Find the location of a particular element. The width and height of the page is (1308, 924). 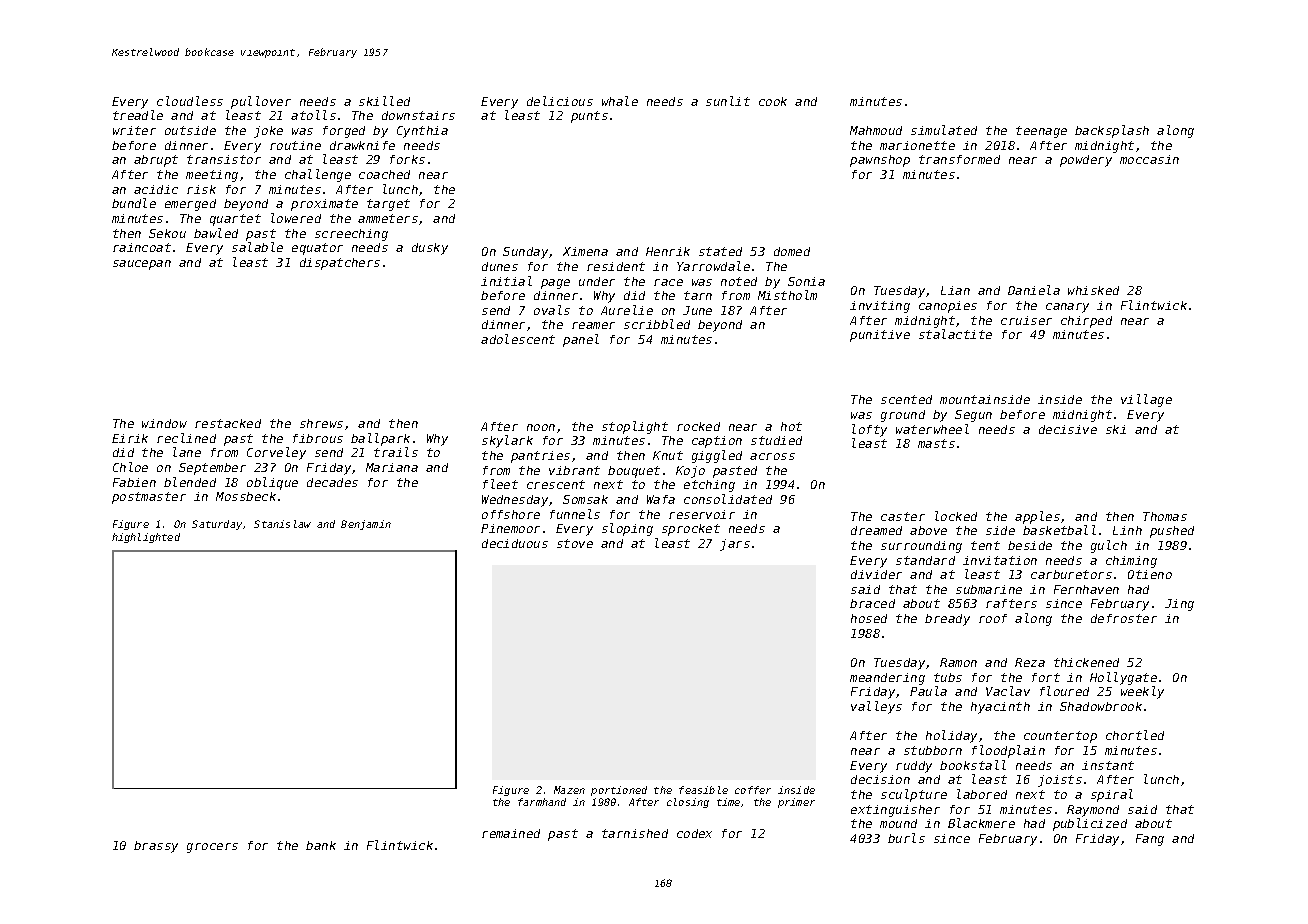

whisked is located at coordinates (1093, 290).
